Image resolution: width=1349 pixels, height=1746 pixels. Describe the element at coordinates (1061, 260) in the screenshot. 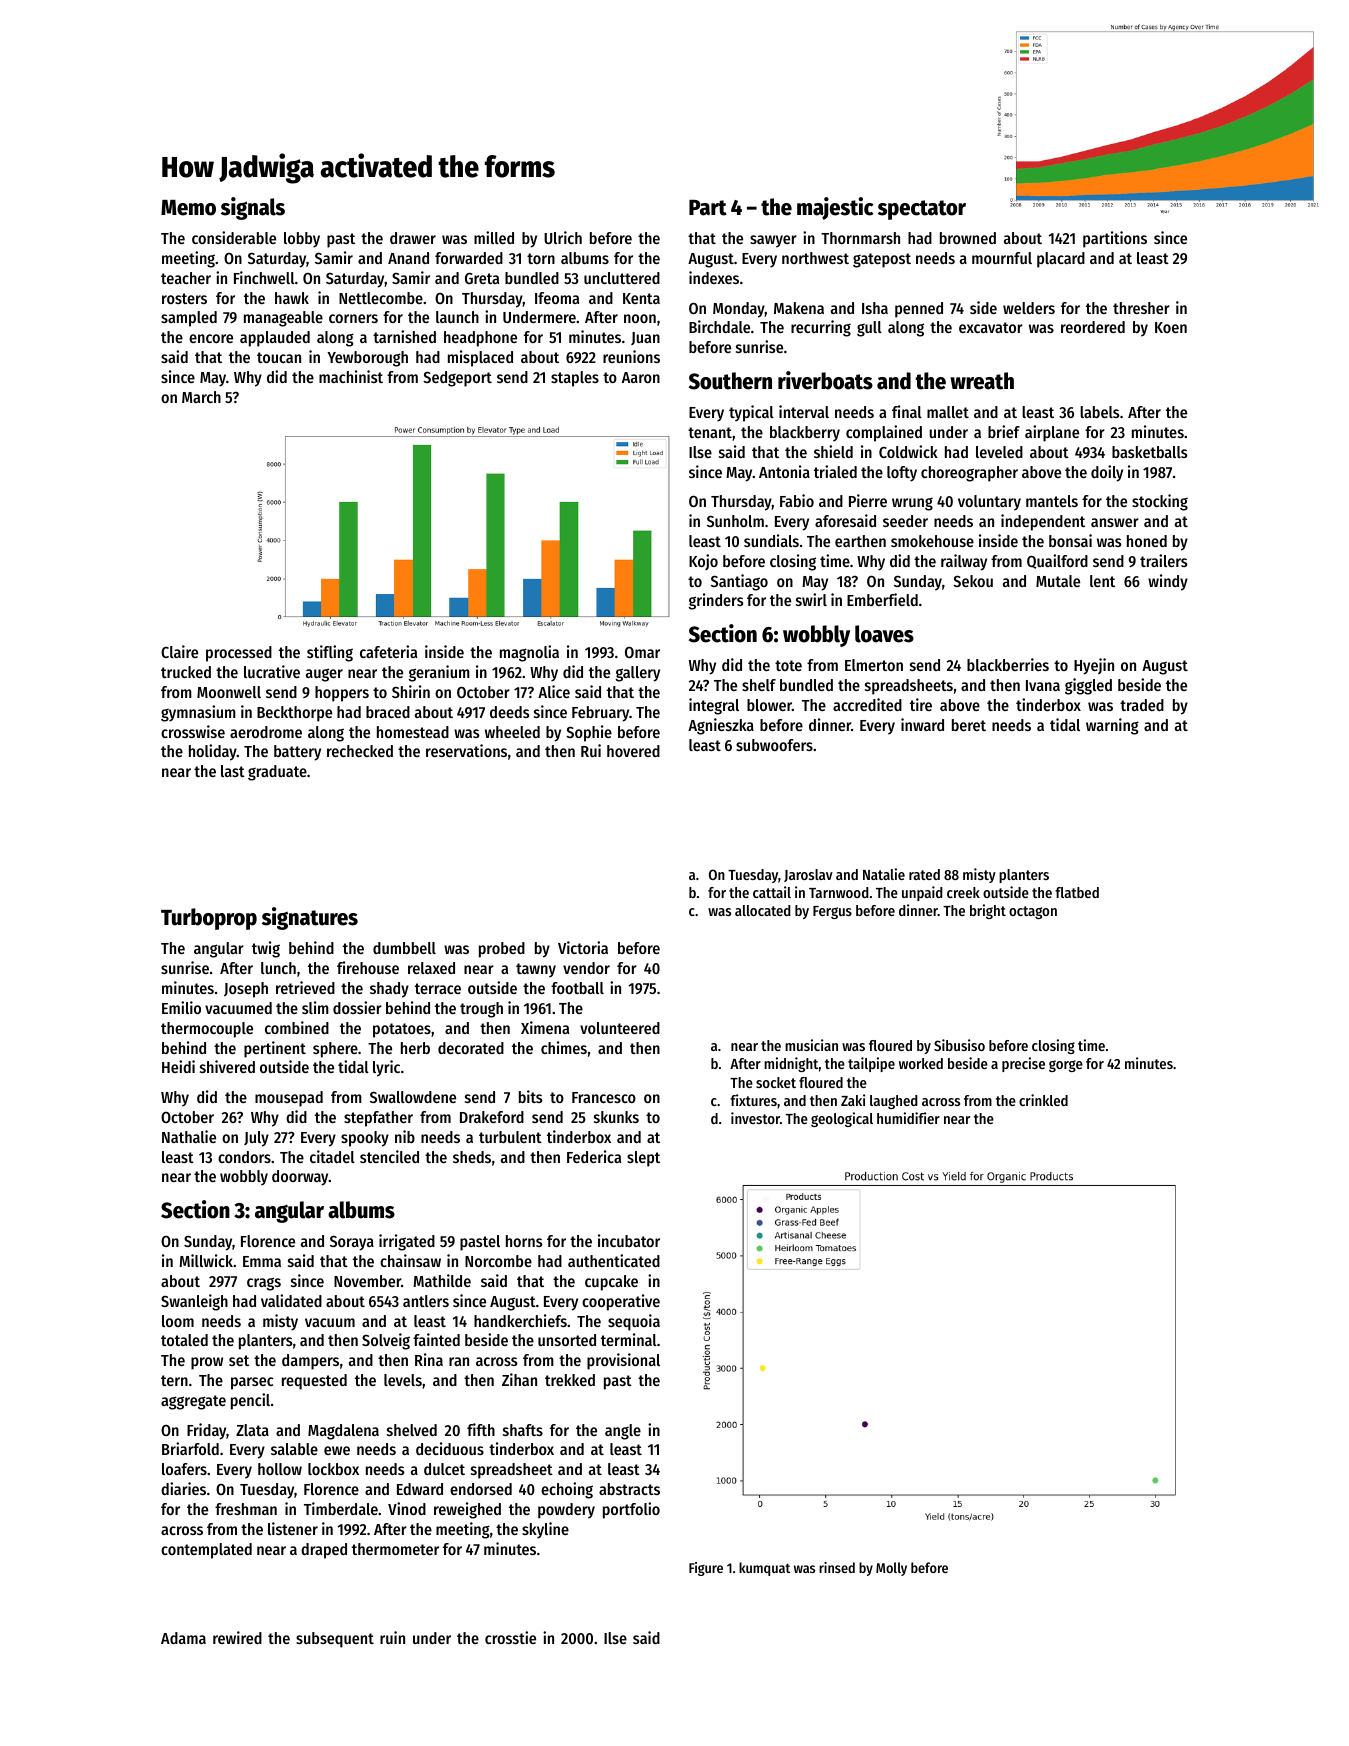

I see `placard` at that location.
